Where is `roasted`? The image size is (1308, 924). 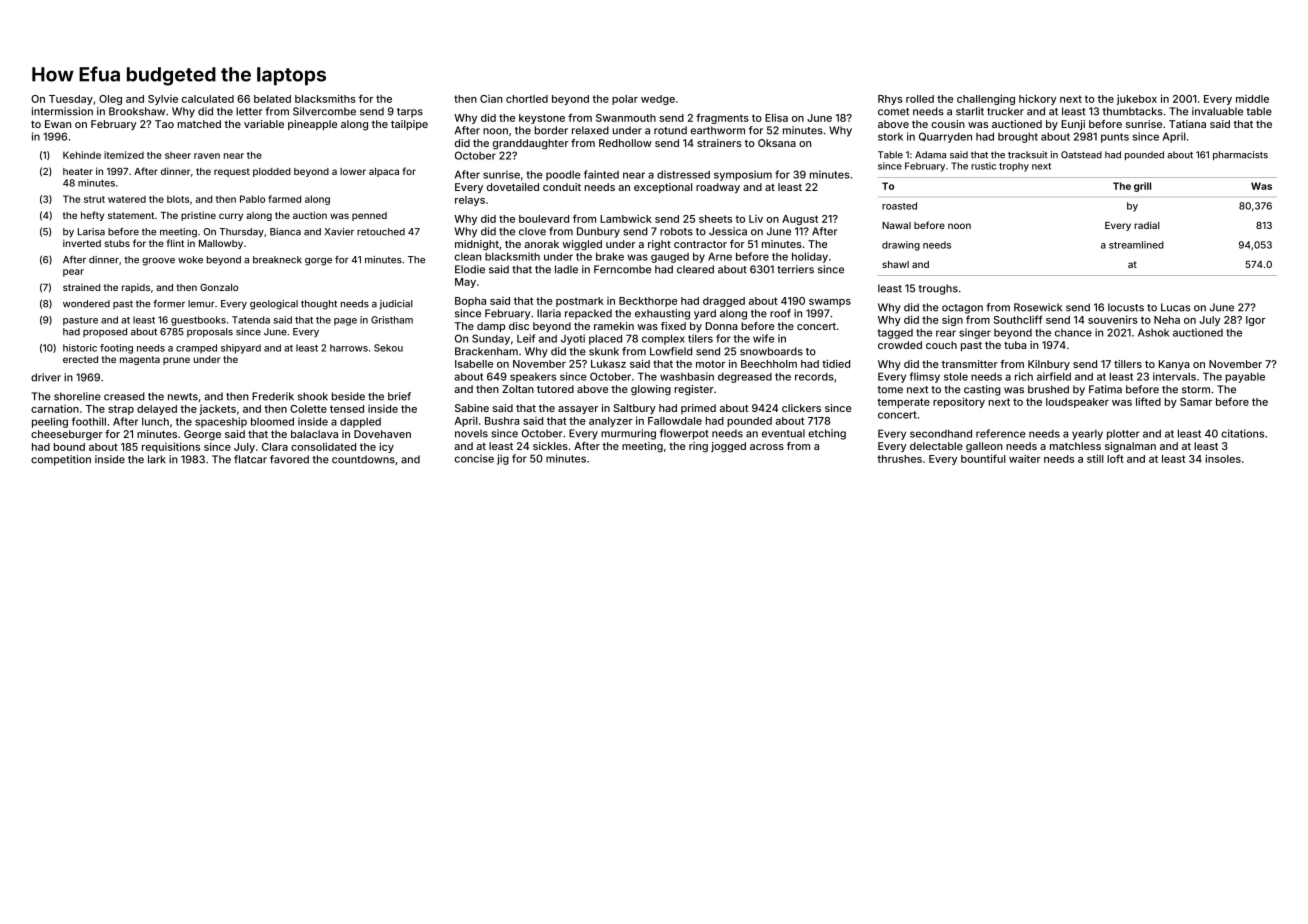
roasted is located at coordinates (899, 206).
